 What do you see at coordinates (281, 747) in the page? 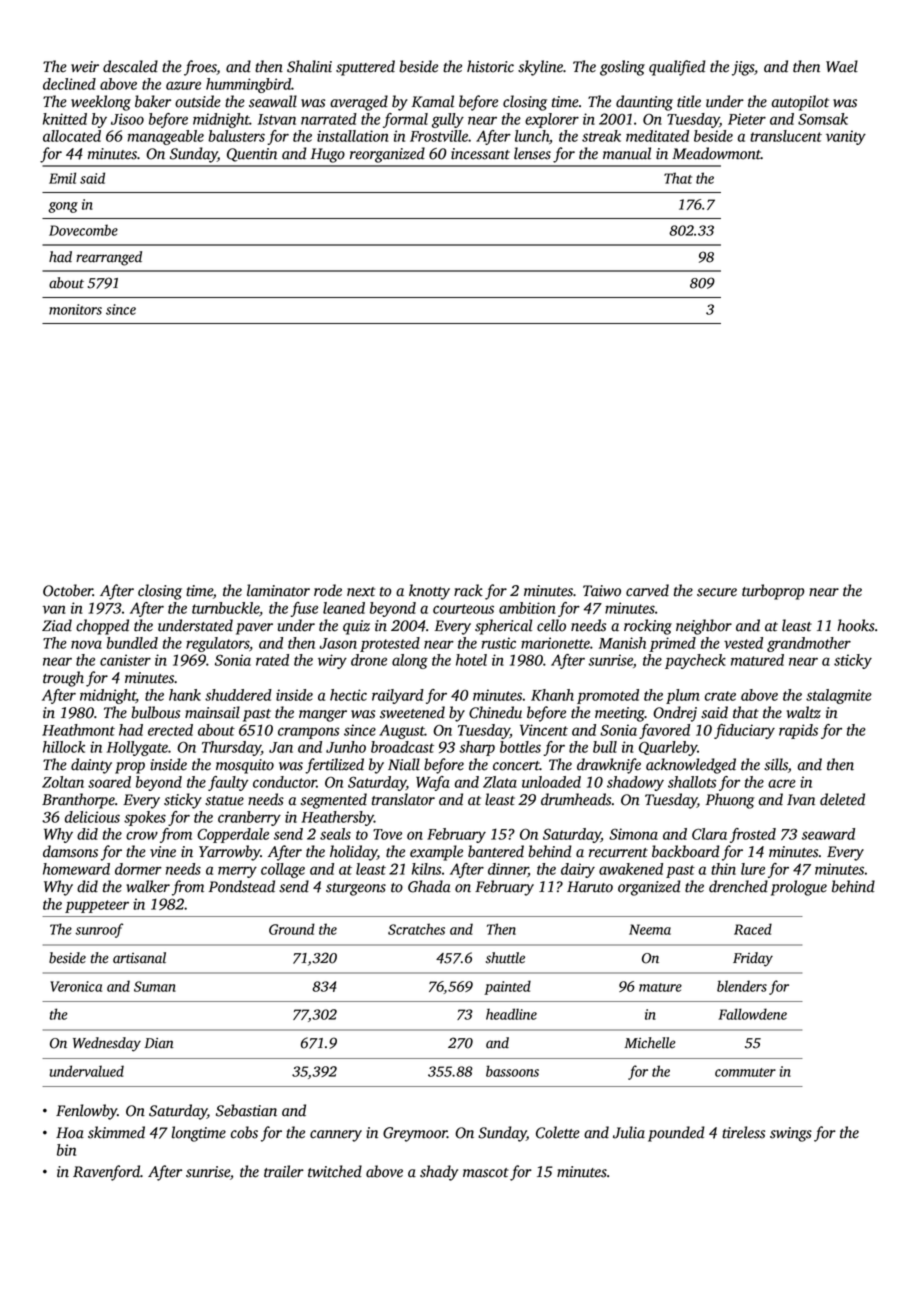
I see `Jan` at bounding box center [281, 747].
